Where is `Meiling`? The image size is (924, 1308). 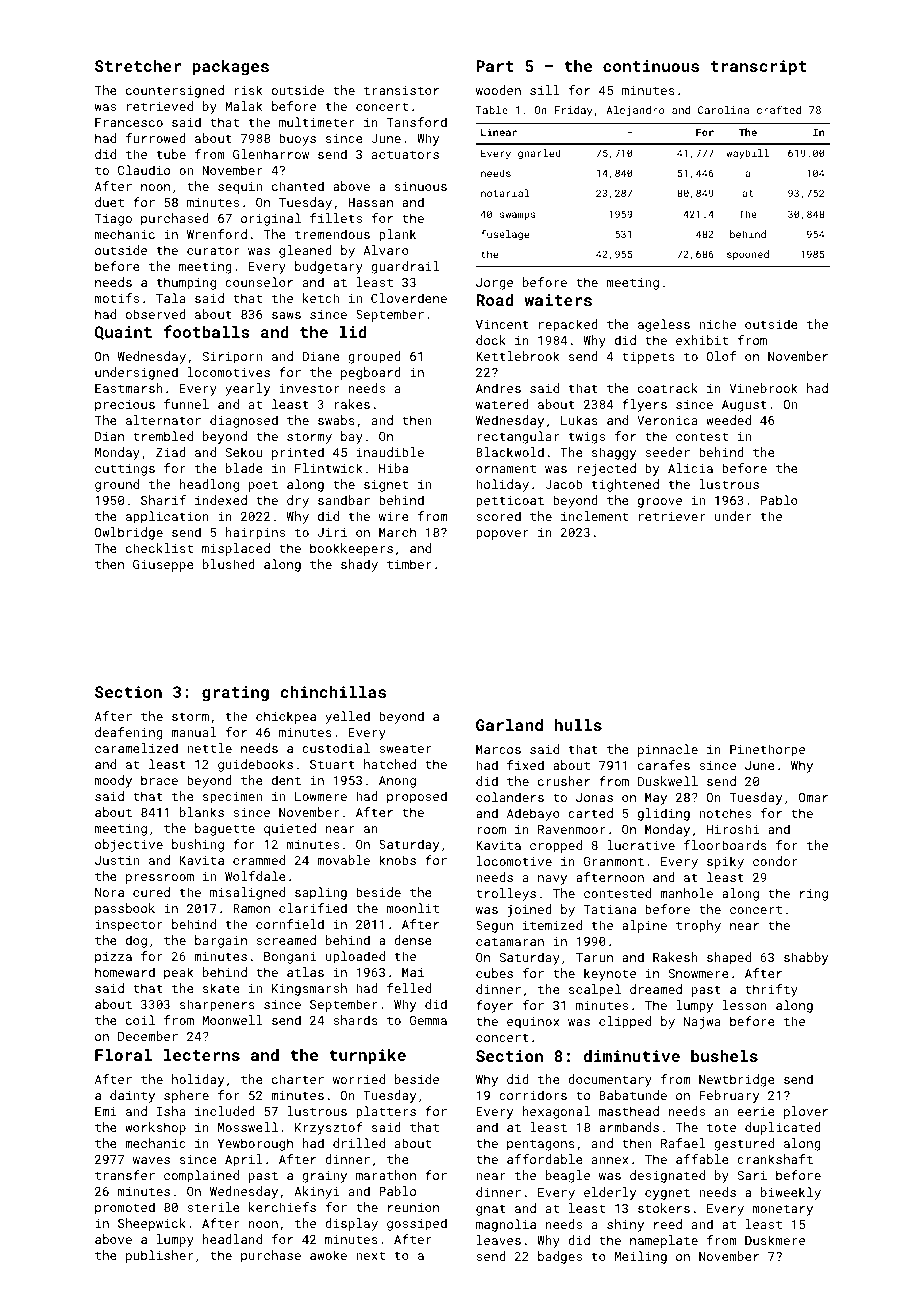
Meiling is located at coordinates (641, 1257).
